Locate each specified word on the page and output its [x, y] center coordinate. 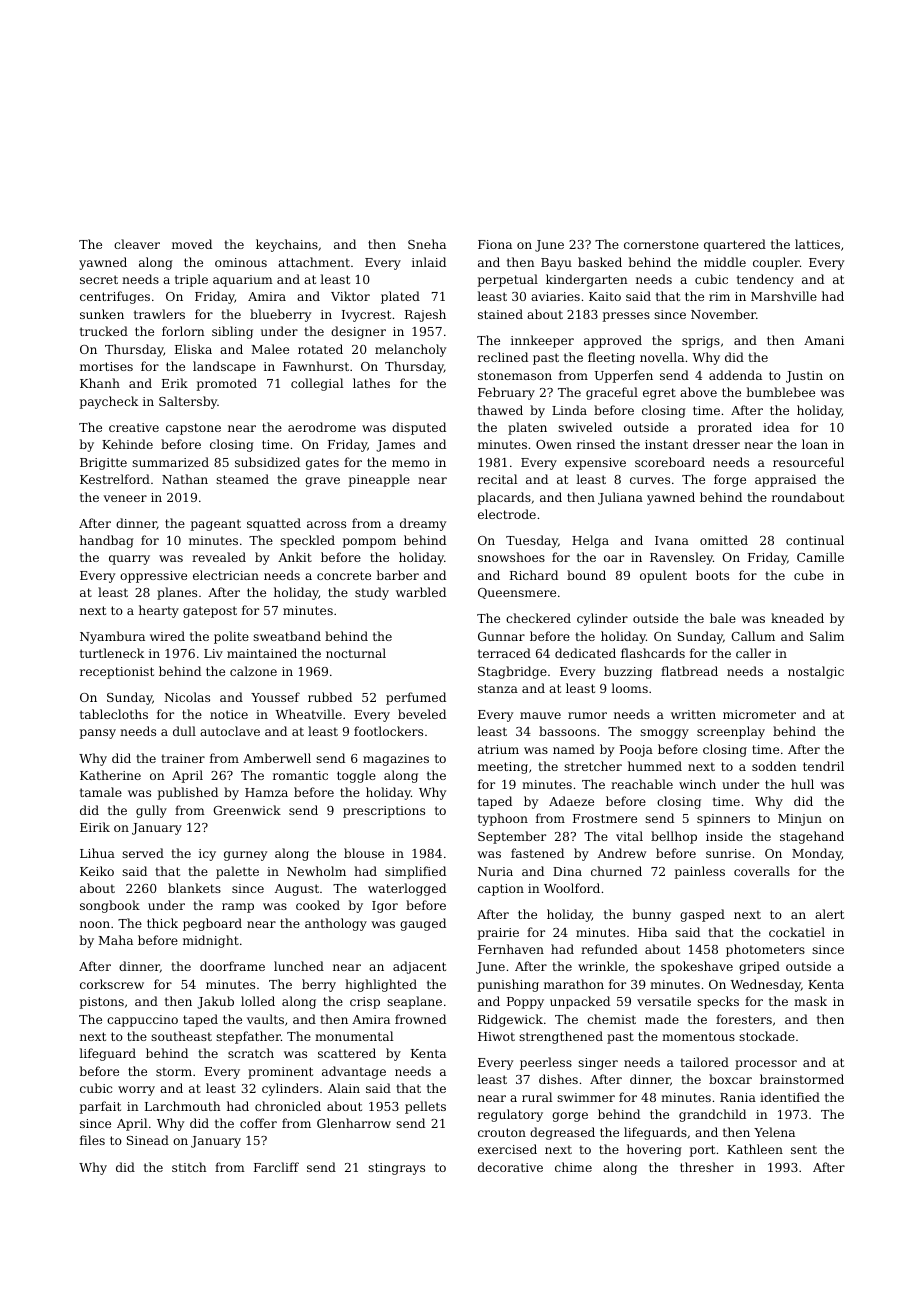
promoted [227, 384]
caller [753, 653]
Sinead [148, 1140]
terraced [504, 653]
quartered [735, 245]
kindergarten [587, 280]
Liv [213, 653]
